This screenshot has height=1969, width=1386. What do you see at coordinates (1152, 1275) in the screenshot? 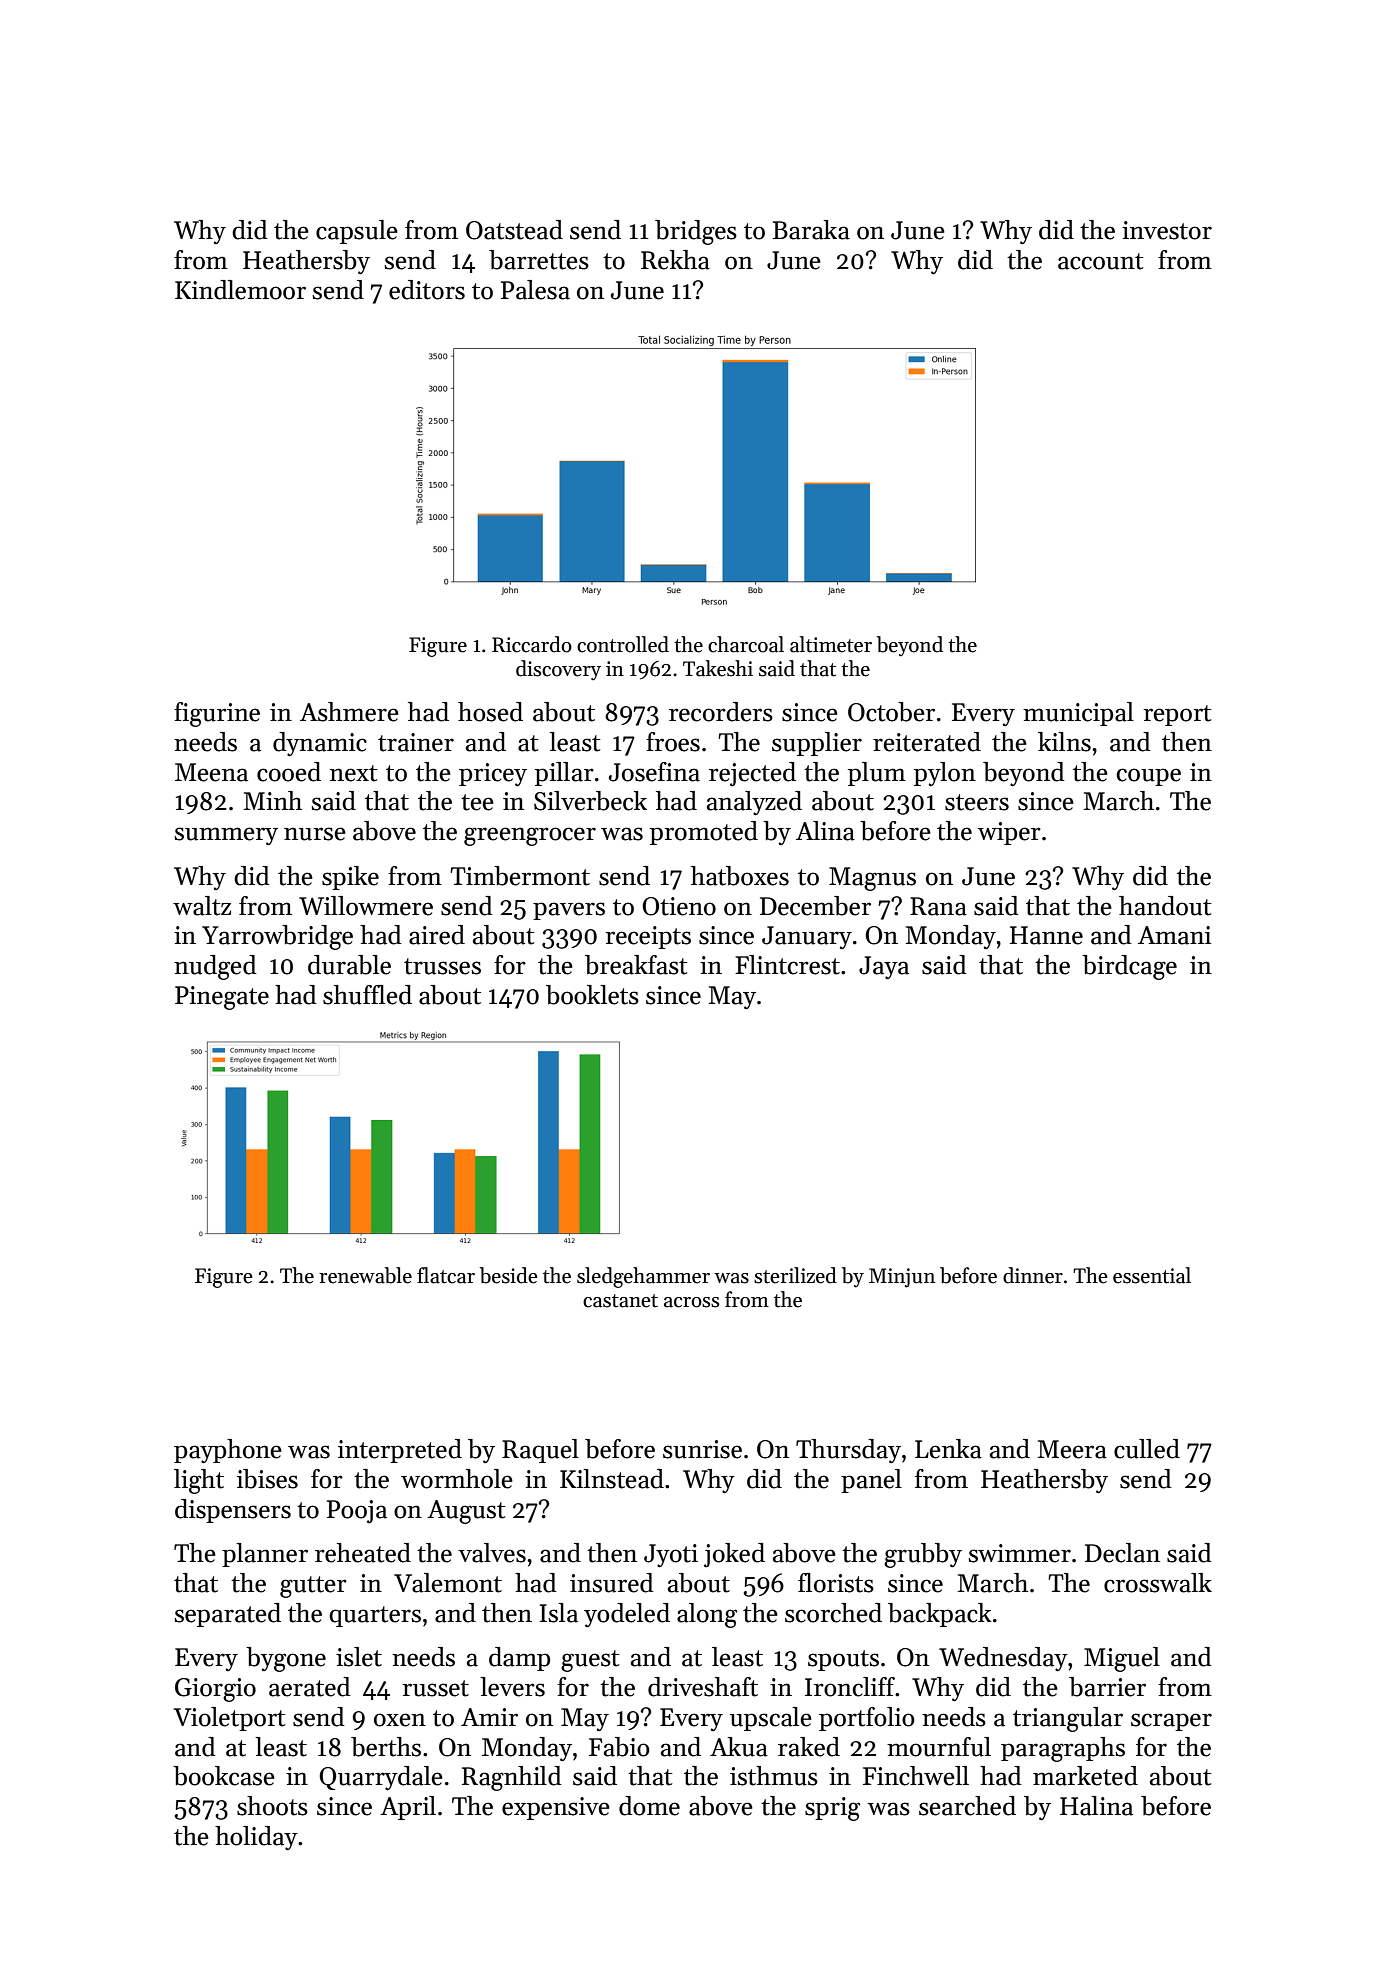
I see `essential` at bounding box center [1152, 1275].
